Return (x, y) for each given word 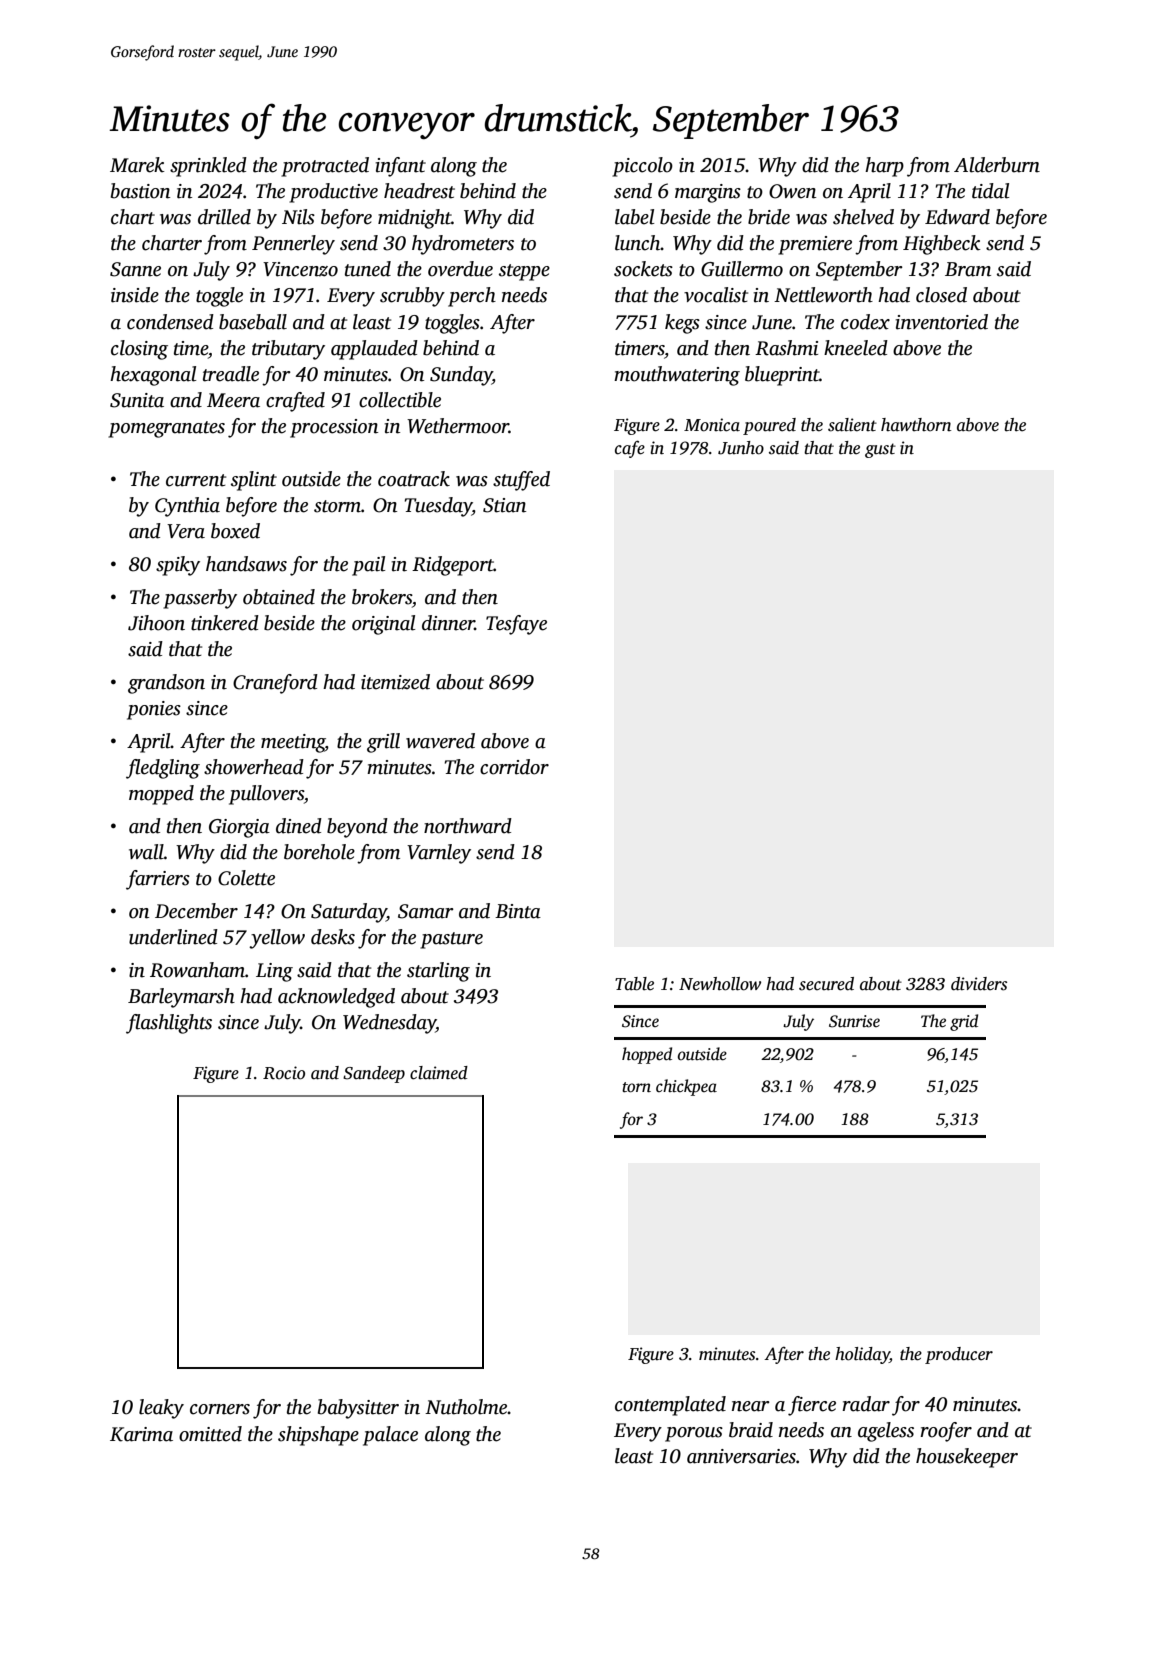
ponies (154, 710)
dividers (979, 984)
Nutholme (466, 1407)
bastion (140, 191)
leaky (161, 1409)
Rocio (284, 1073)
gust (880, 450)
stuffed (521, 481)
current (196, 480)
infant (401, 167)
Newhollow (720, 984)
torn (636, 1087)
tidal (990, 191)
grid (964, 1022)
